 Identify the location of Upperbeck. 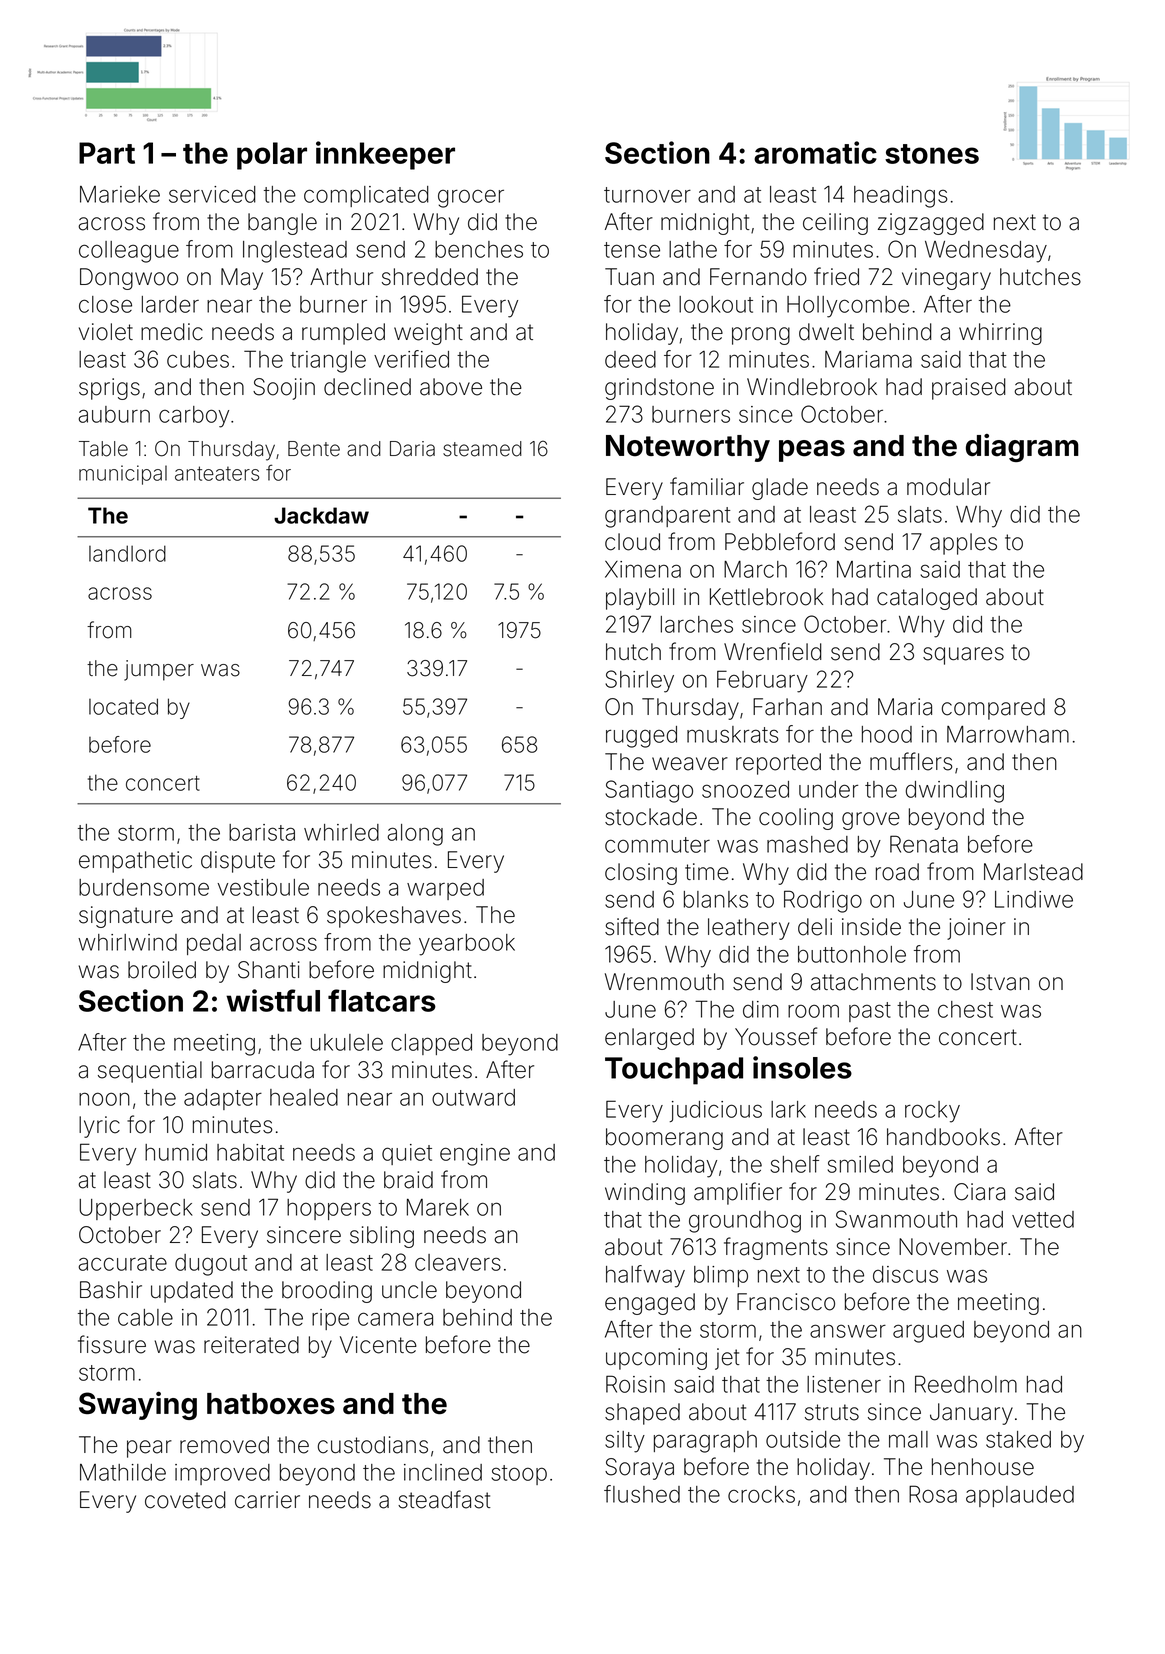
(136, 1209).
